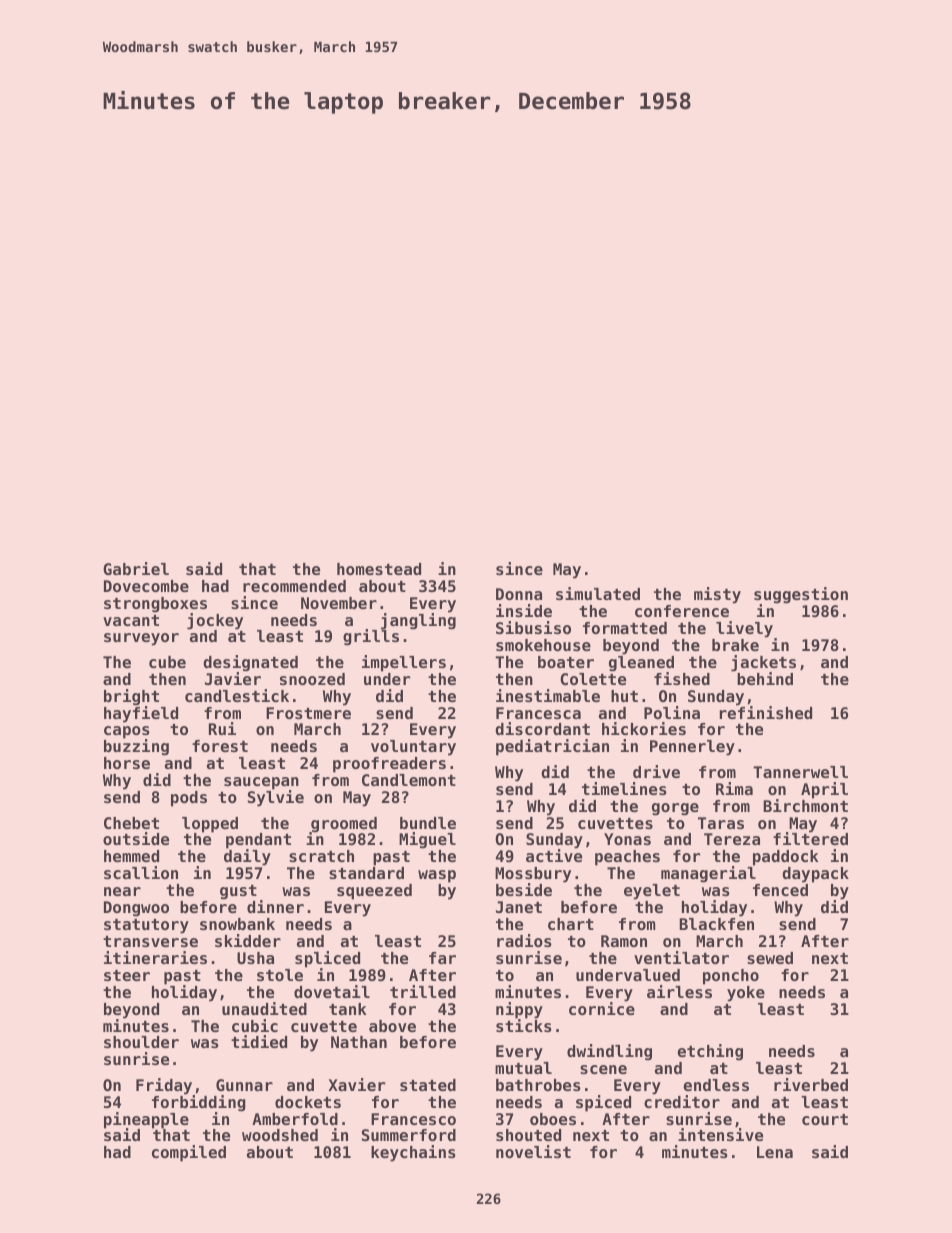 The width and height of the screenshot is (952, 1233). I want to click on above, so click(392, 1026).
